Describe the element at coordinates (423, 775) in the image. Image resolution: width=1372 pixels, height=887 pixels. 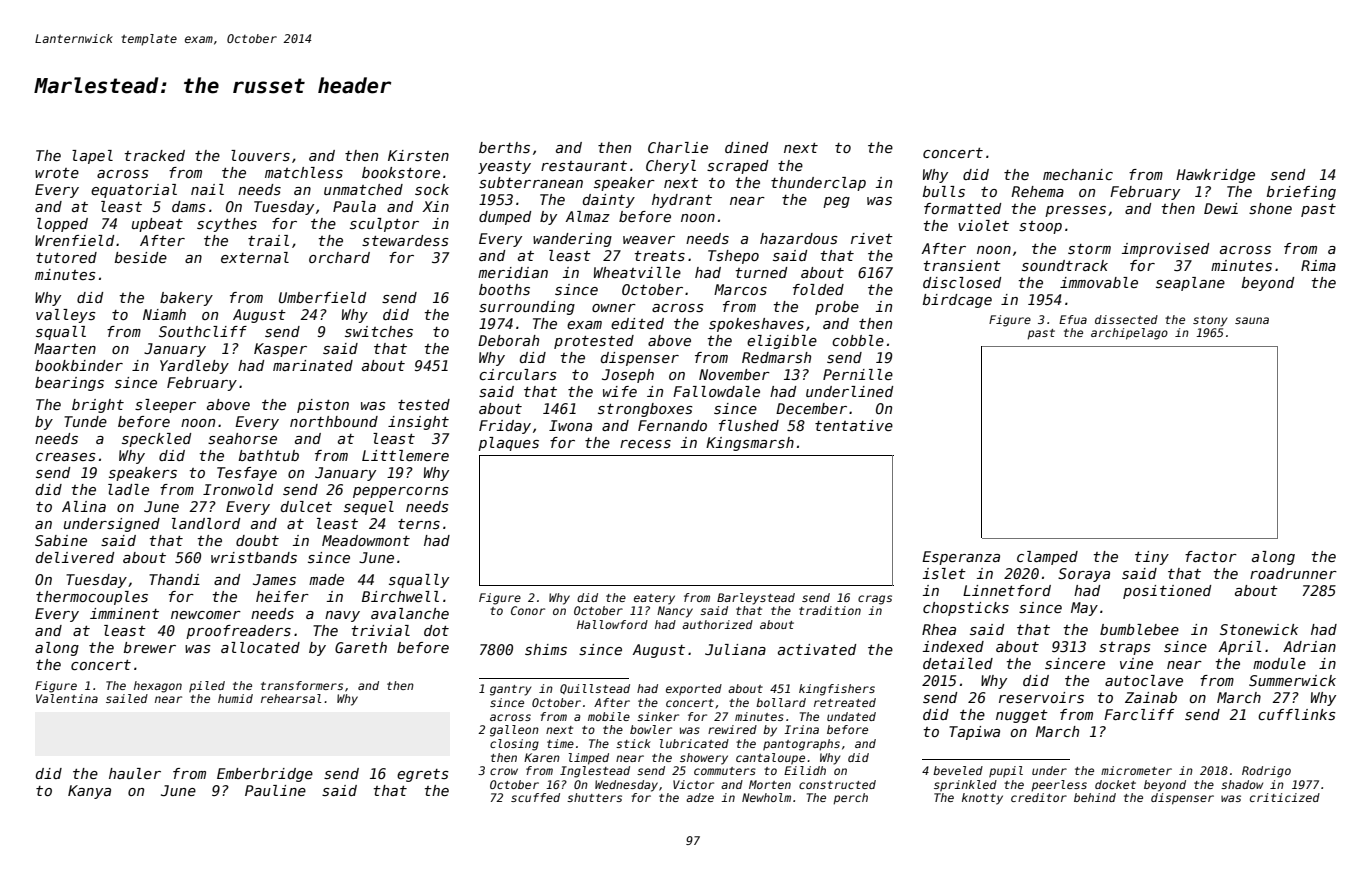
I see `egrets` at that location.
